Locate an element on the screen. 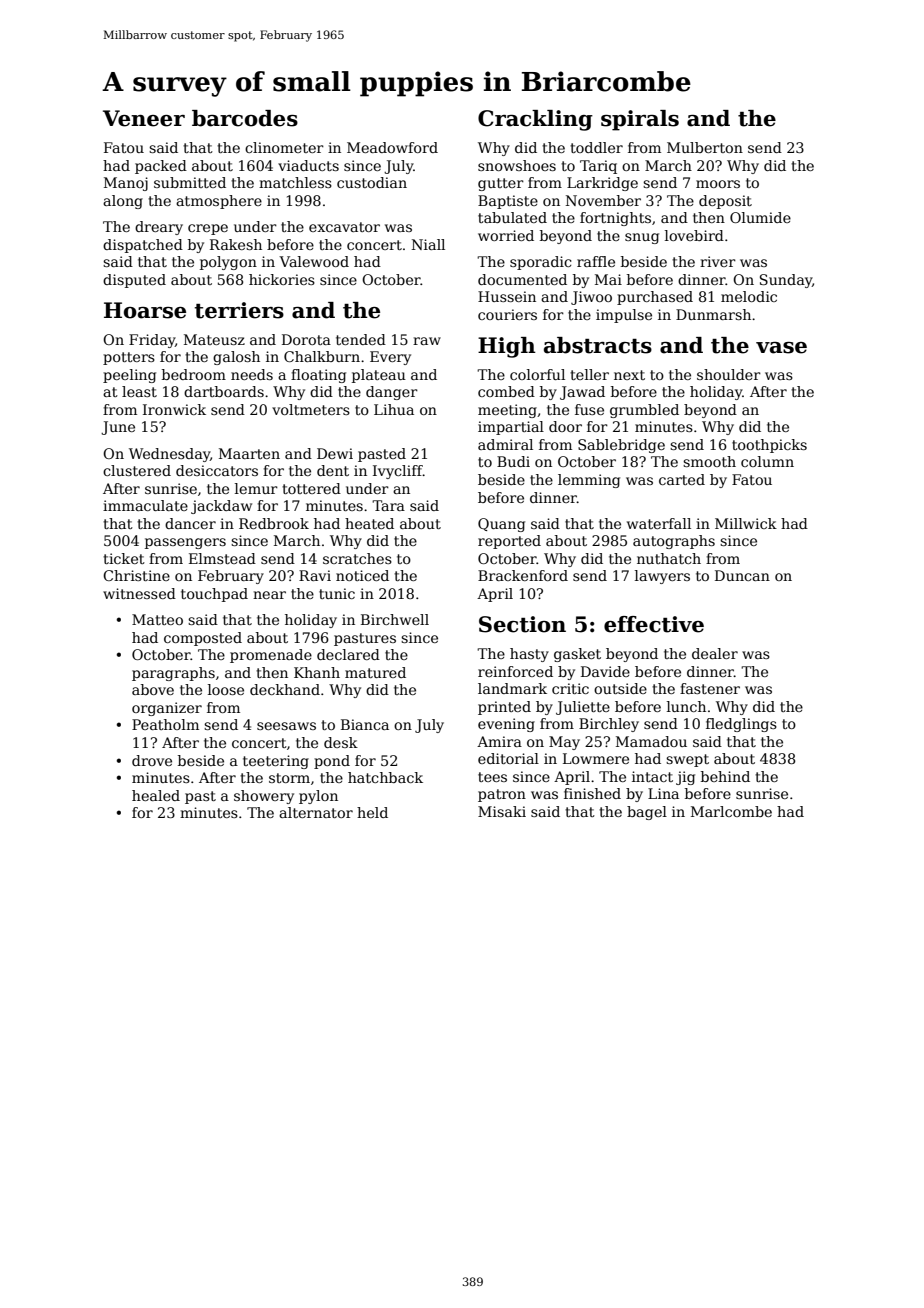  toothpicks is located at coordinates (769, 446).
